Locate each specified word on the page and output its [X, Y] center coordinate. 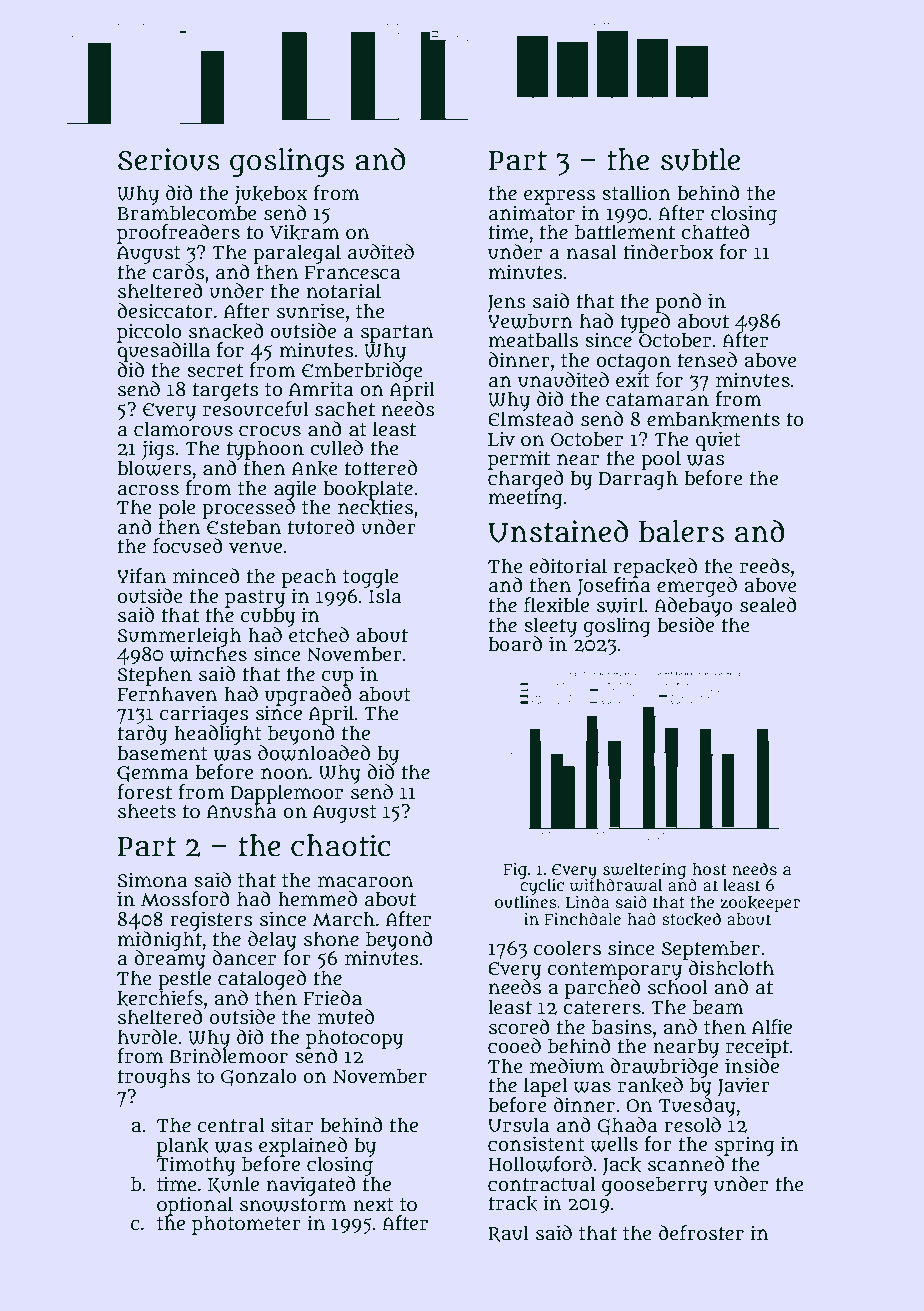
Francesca [352, 273]
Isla [385, 596]
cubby [268, 617]
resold [693, 1125]
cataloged [262, 980]
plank [183, 1147]
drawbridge [664, 1068]
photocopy [354, 1039]
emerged [697, 587]
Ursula [519, 1125]
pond [678, 303]
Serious [169, 159]
